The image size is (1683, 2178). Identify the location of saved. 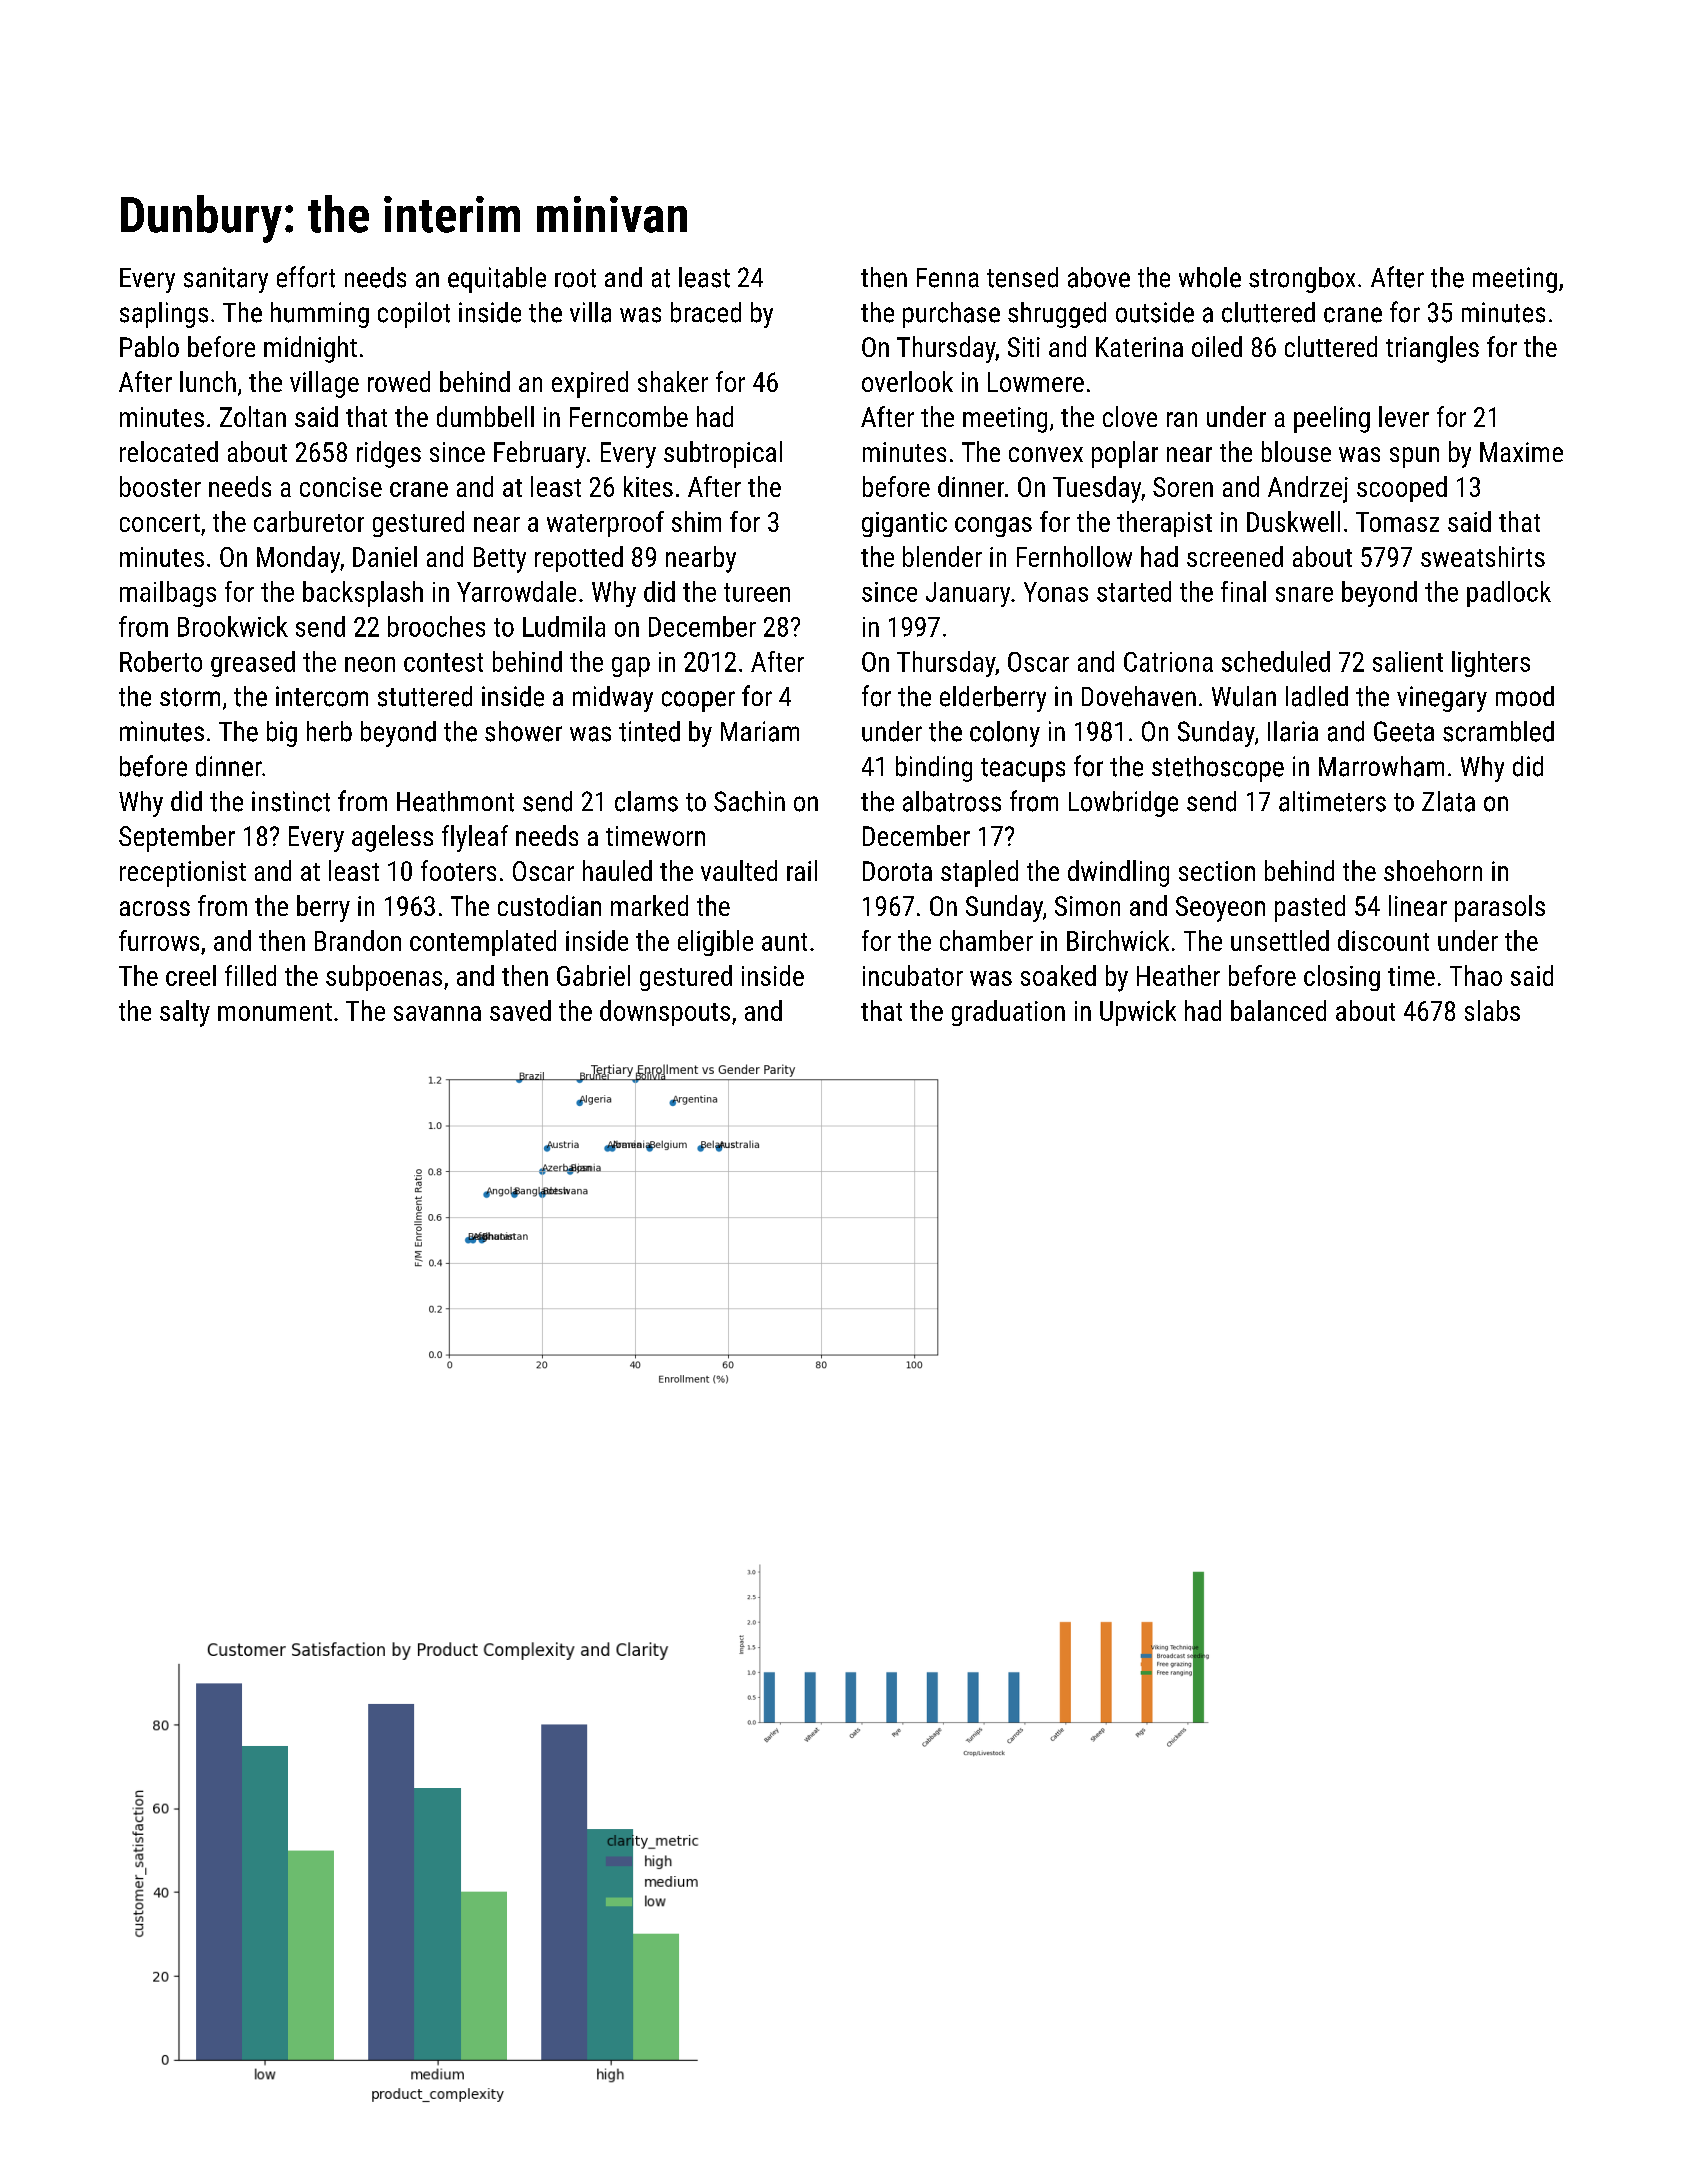
(520, 1010).
